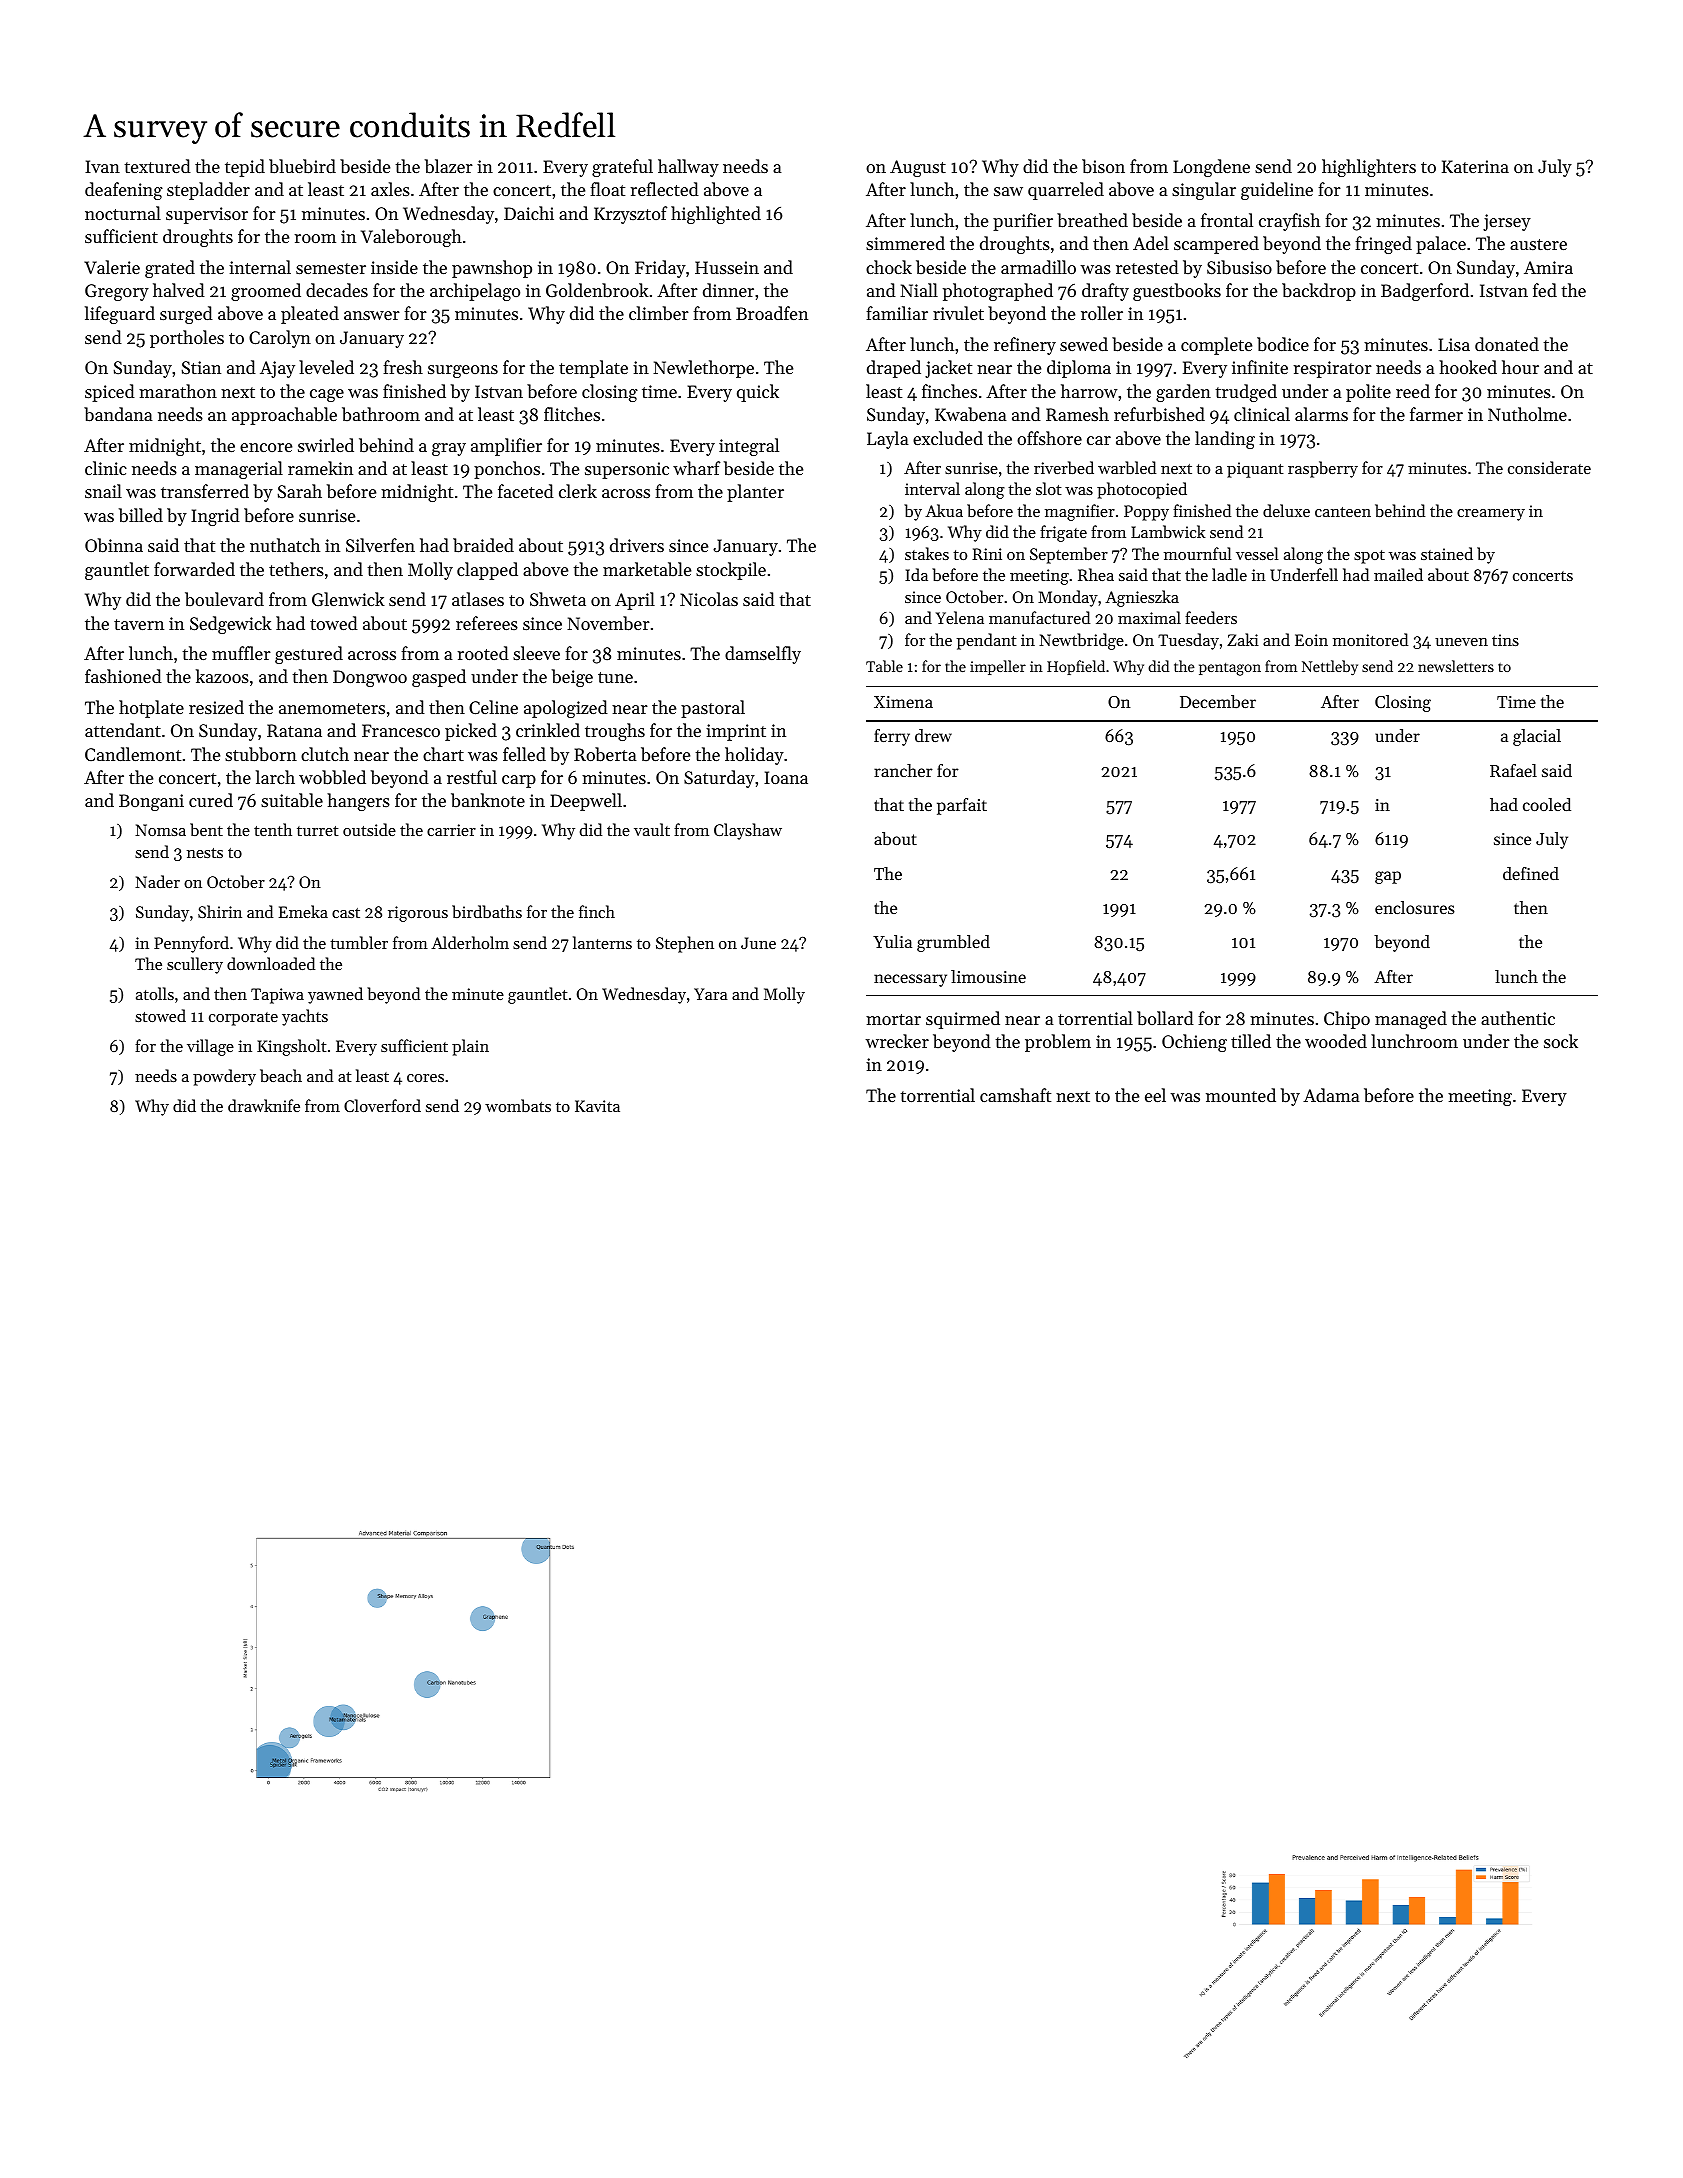 The image size is (1683, 2178). What do you see at coordinates (210, 1047) in the document?
I see `village` at bounding box center [210, 1047].
